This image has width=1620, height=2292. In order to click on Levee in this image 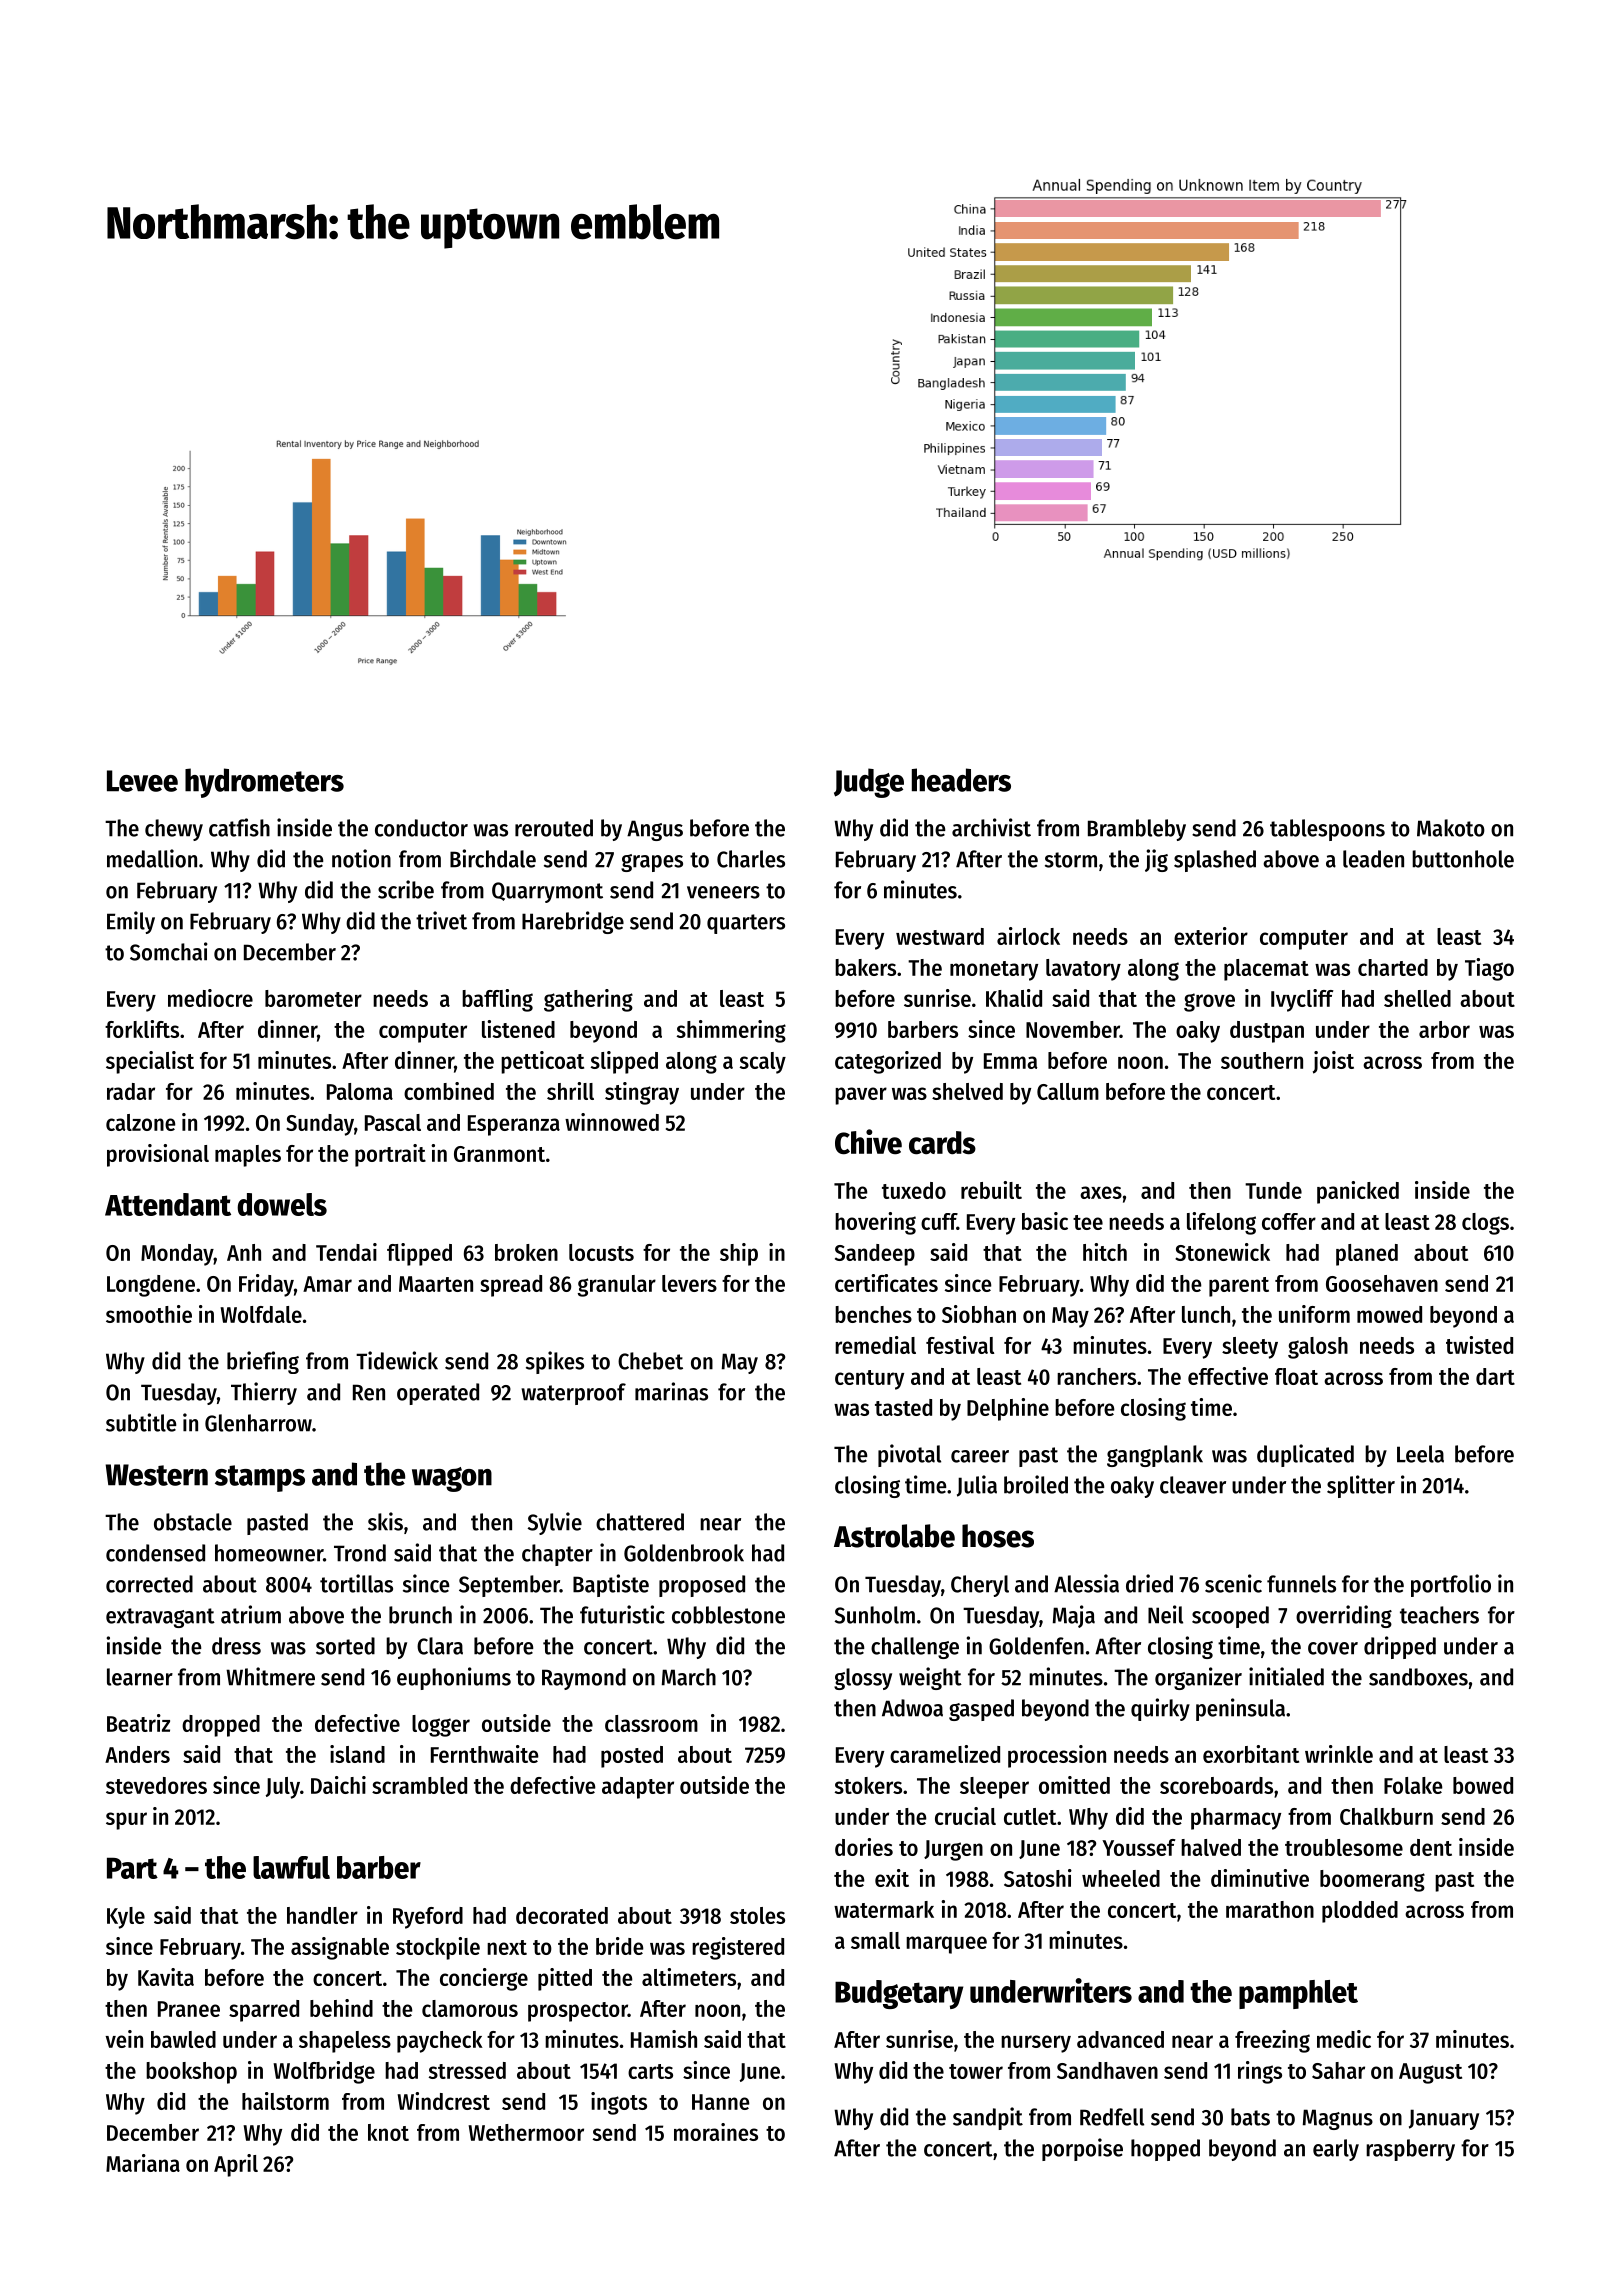, I will do `click(142, 781)`.
